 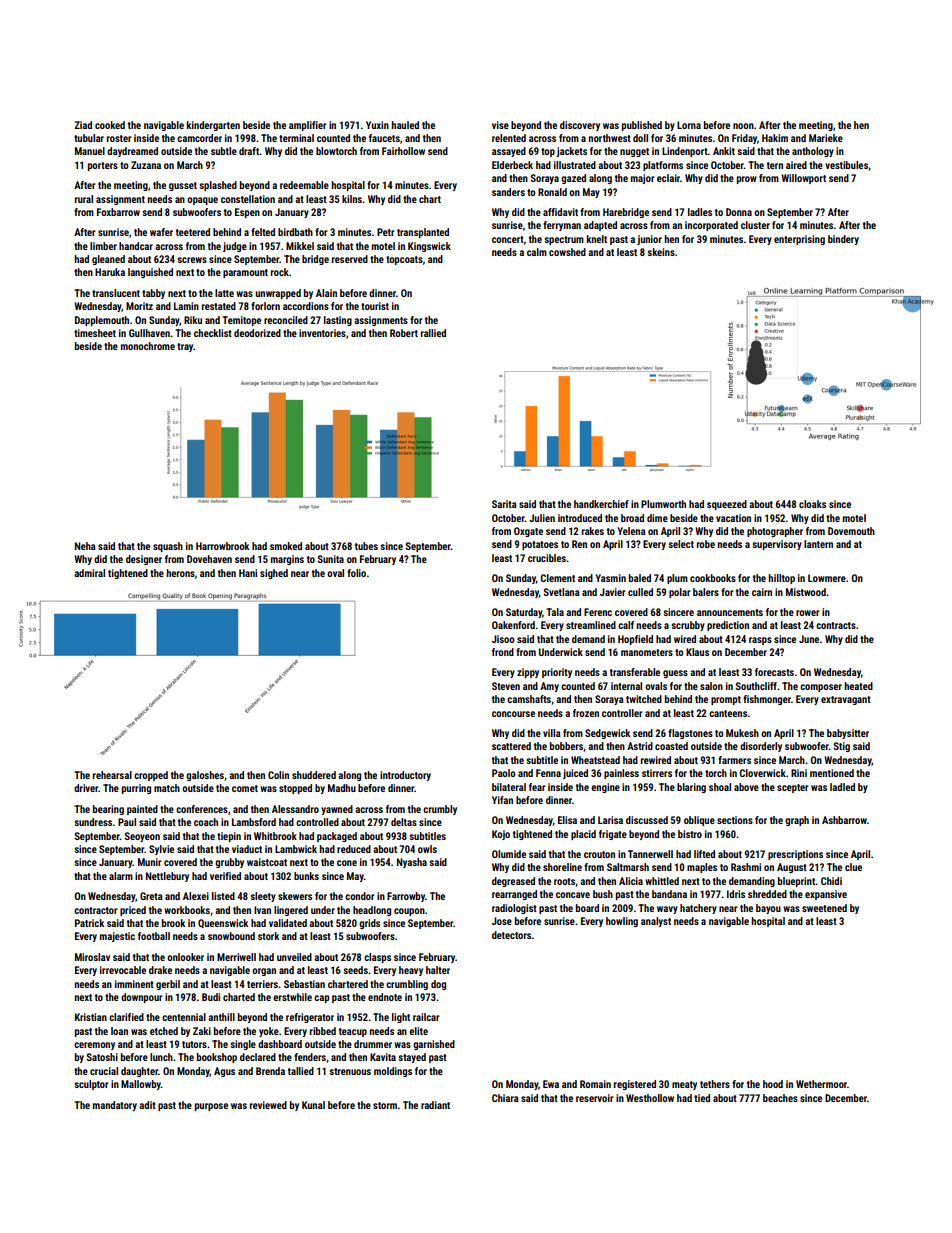 I want to click on Yuxin, so click(x=377, y=125).
